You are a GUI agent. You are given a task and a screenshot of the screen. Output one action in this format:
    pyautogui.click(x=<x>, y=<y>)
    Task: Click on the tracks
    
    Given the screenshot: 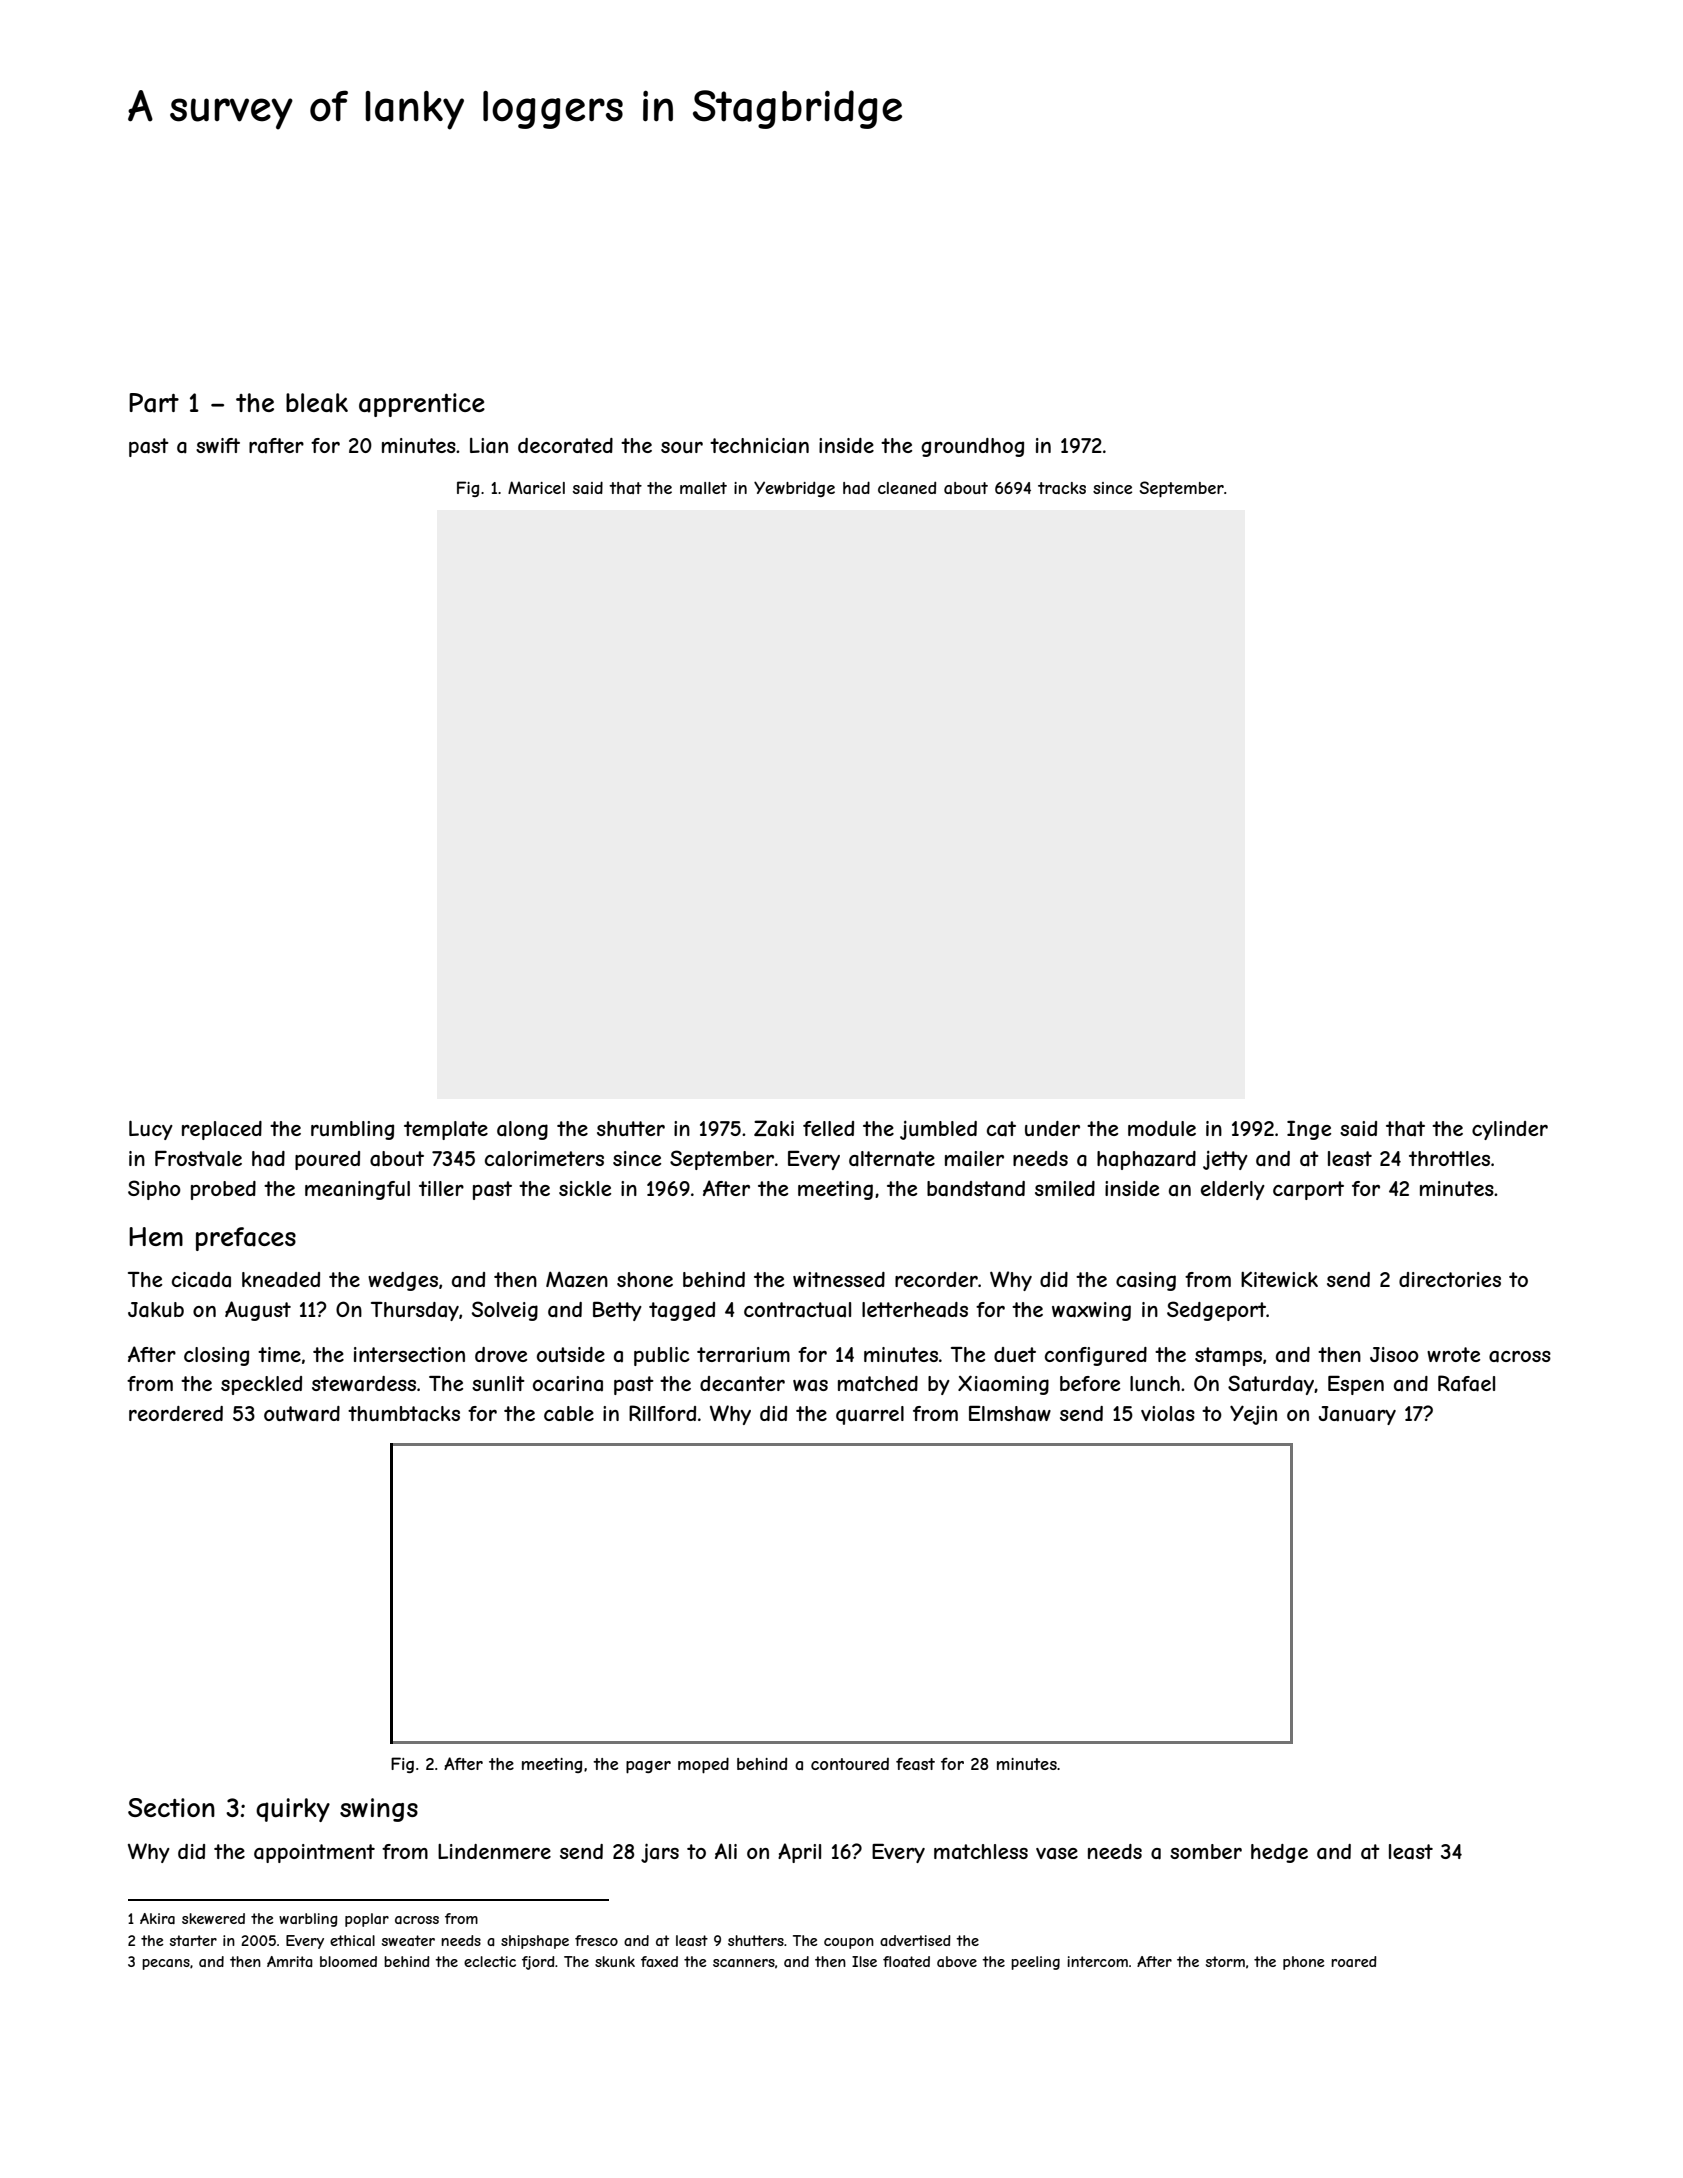 What is the action you would take?
    pyautogui.click(x=1062, y=488)
